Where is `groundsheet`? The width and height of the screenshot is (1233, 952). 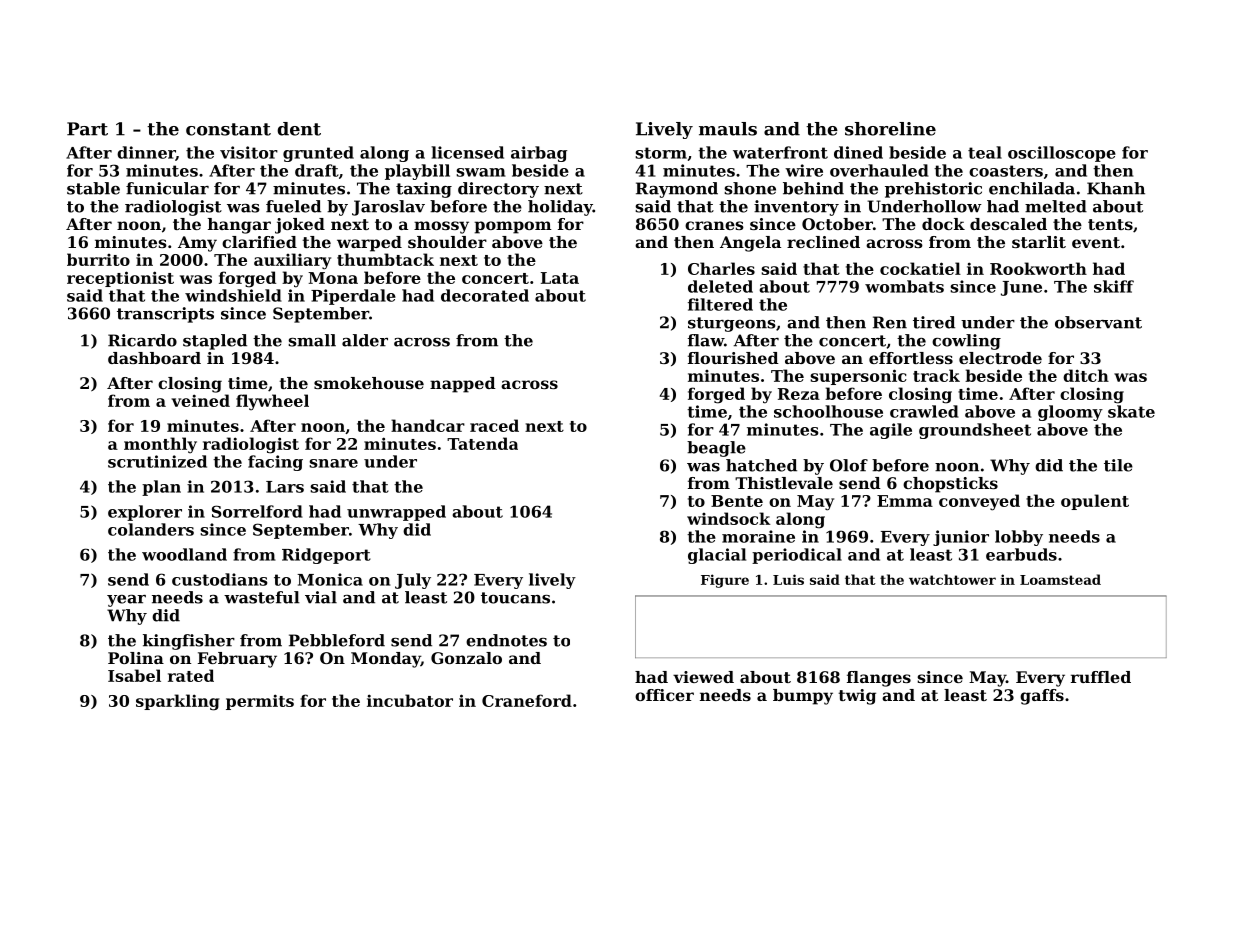 groundsheet is located at coordinates (975, 431).
